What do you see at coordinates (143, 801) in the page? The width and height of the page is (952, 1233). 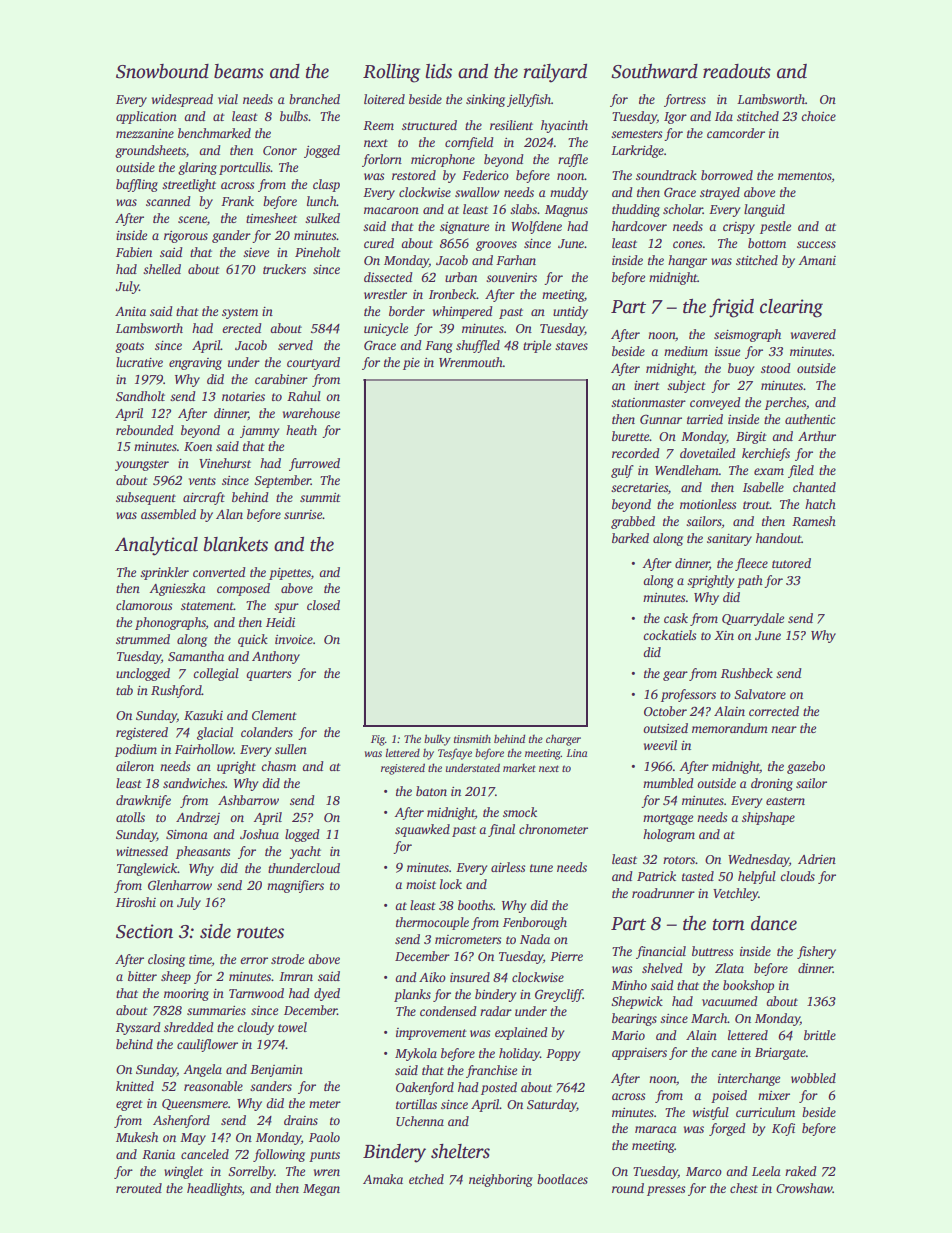 I see `drawknife` at bounding box center [143, 801].
